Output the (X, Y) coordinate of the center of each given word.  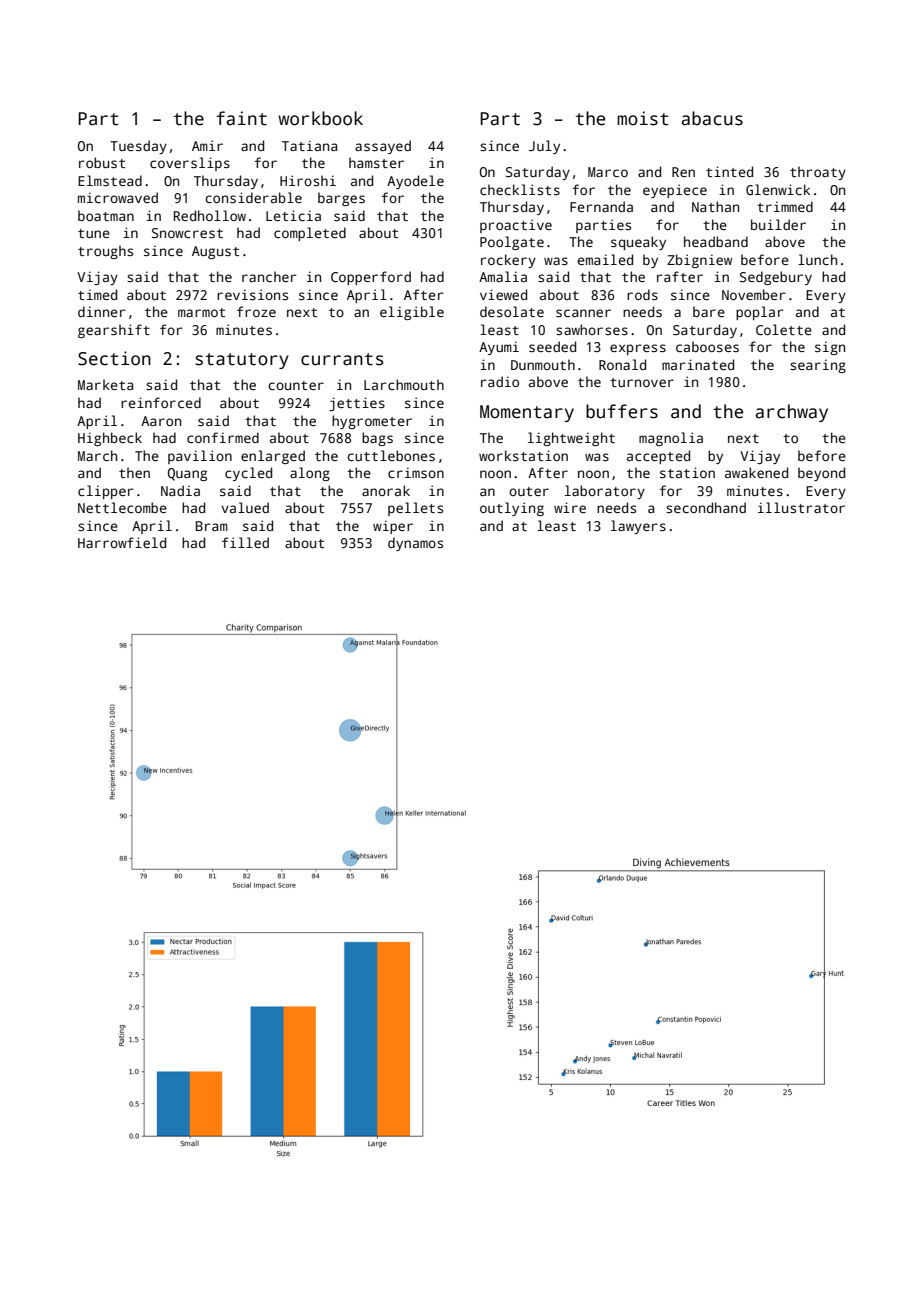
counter (296, 385)
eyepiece (675, 191)
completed (310, 234)
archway (792, 413)
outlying (512, 509)
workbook (320, 118)
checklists (520, 189)
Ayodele (415, 182)
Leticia (293, 215)
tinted (729, 171)
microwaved (118, 197)
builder (778, 224)
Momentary (527, 413)
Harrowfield (122, 542)
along (310, 474)
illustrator (801, 507)
